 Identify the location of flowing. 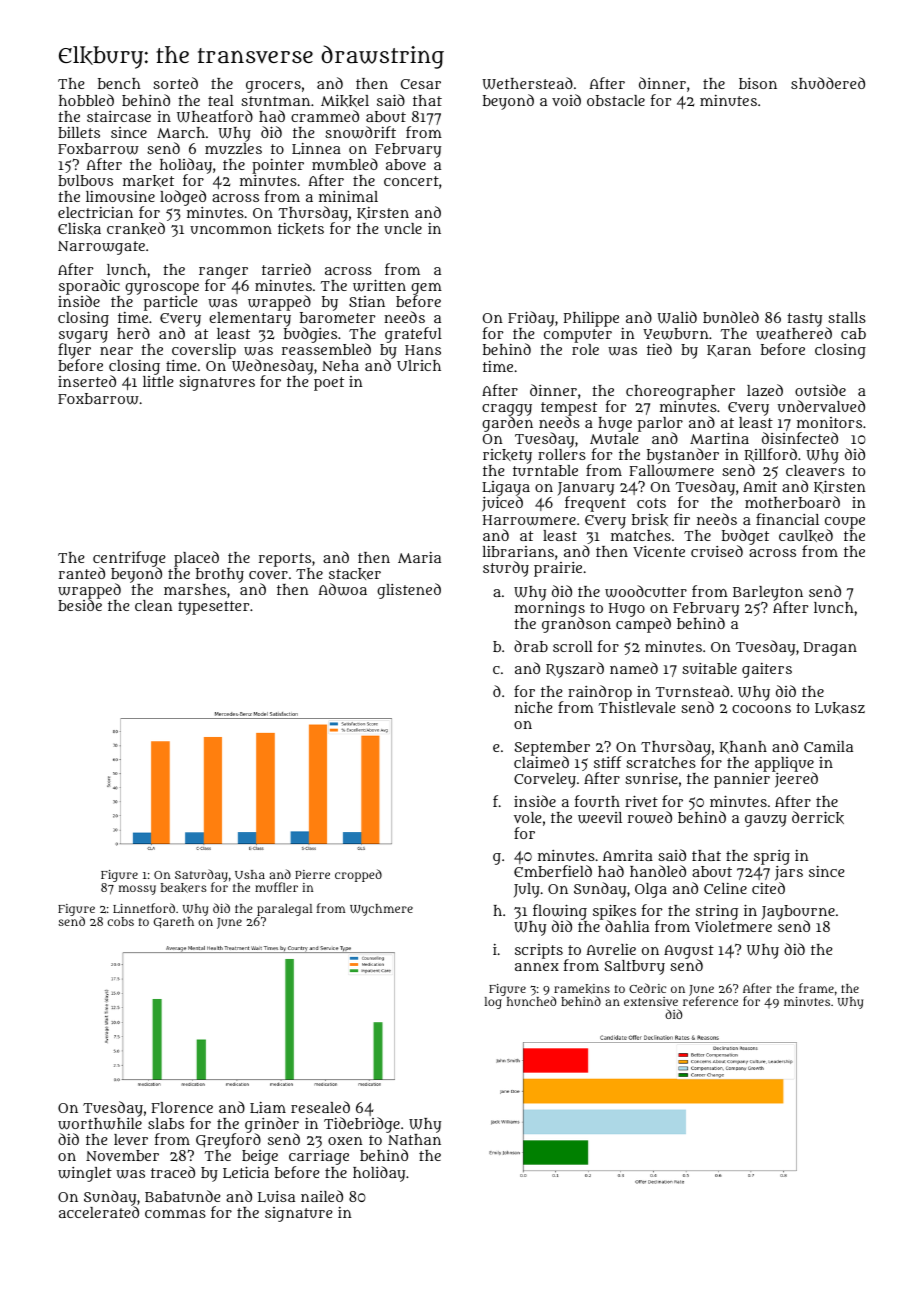
(560, 912).
